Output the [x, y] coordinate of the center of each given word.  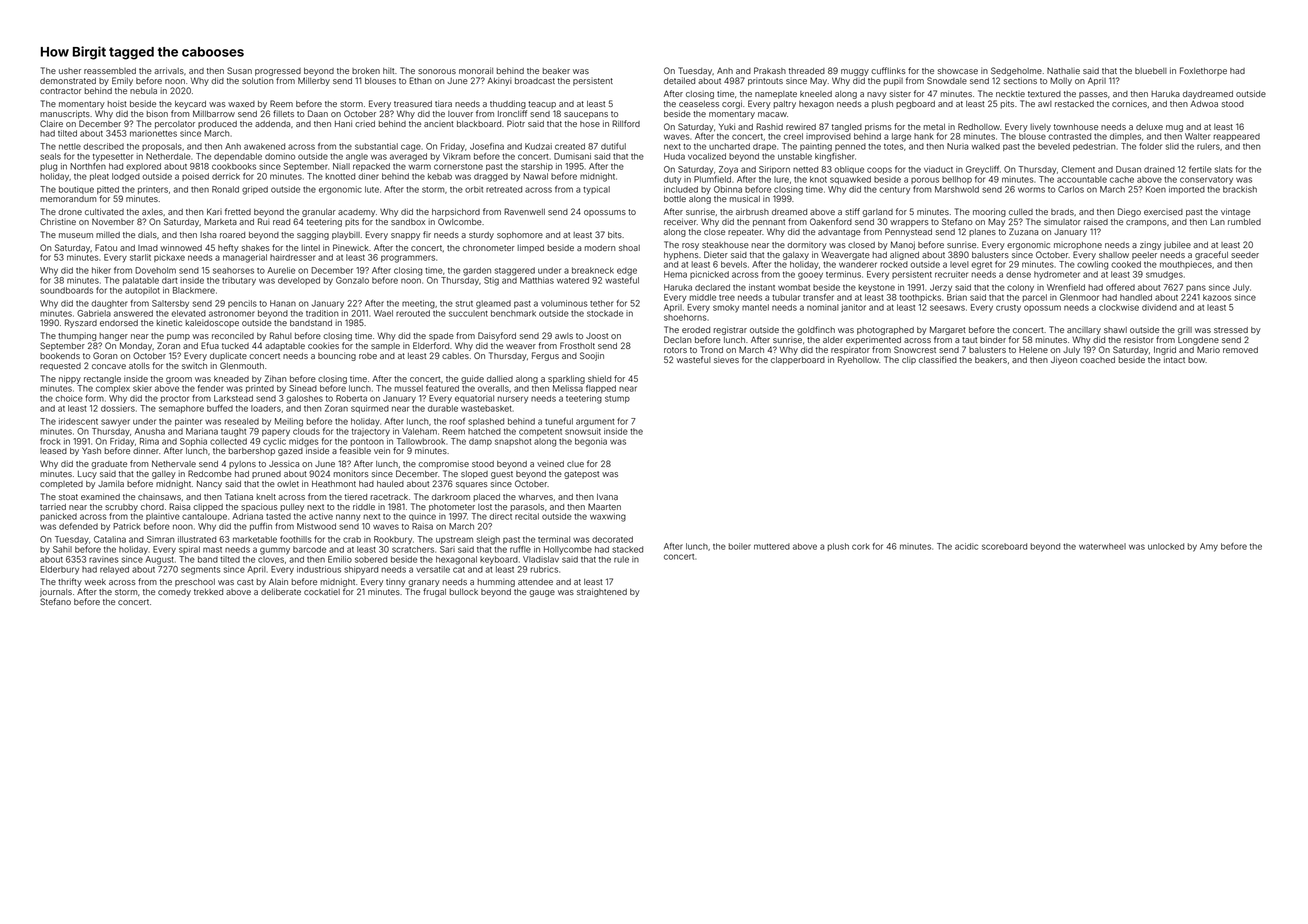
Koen [1156, 189]
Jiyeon [1064, 360]
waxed [241, 104]
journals [56, 593]
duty [672, 180]
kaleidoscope [212, 323]
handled [1136, 297]
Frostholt [577, 345]
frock [50, 441]
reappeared [1236, 137]
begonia [591, 442]
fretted [238, 211]
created [570, 146]
